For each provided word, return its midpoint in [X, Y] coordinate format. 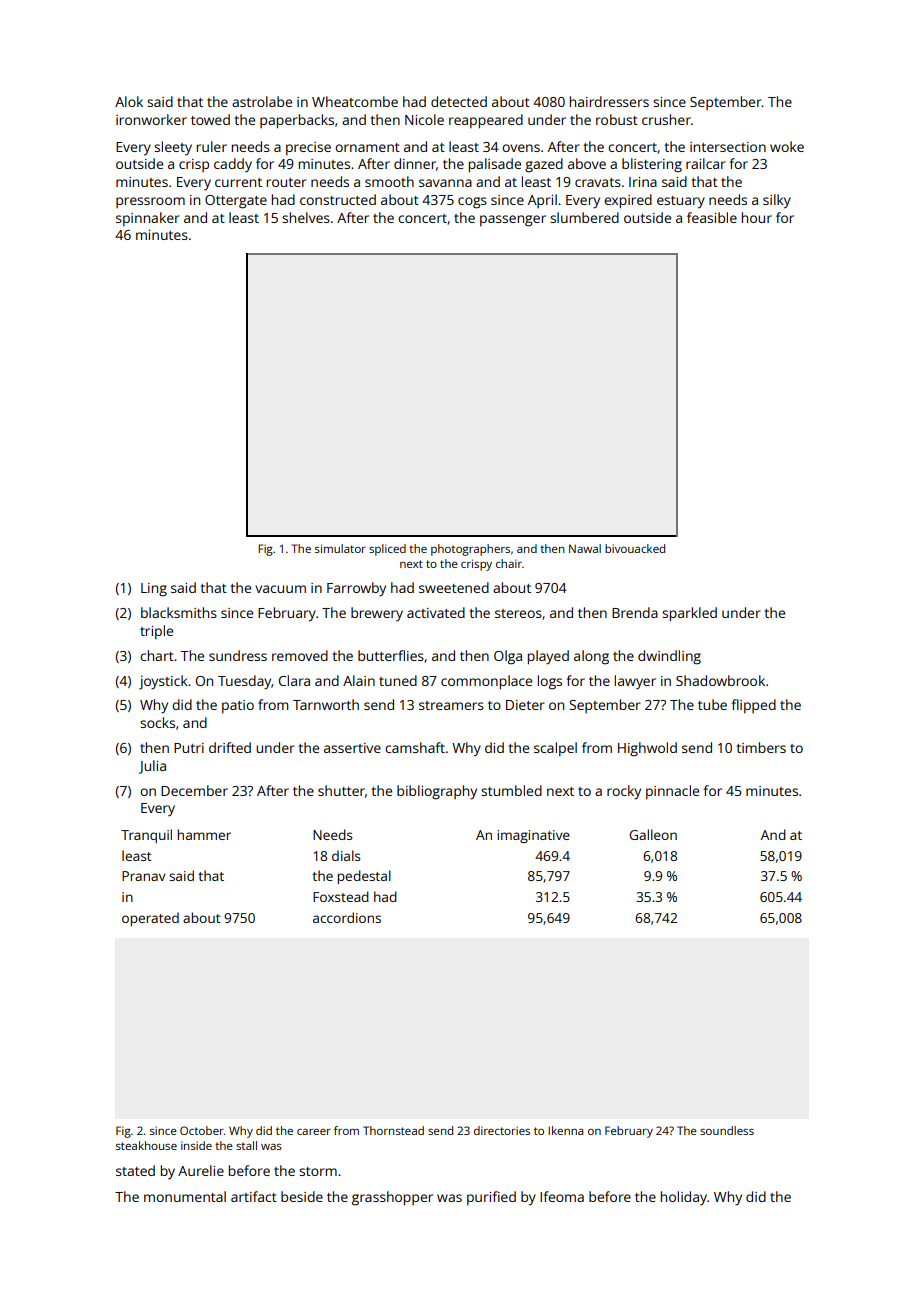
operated [150, 919]
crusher [666, 119]
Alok [129, 101]
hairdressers [609, 101]
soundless [727, 1130]
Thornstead [393, 1130]
